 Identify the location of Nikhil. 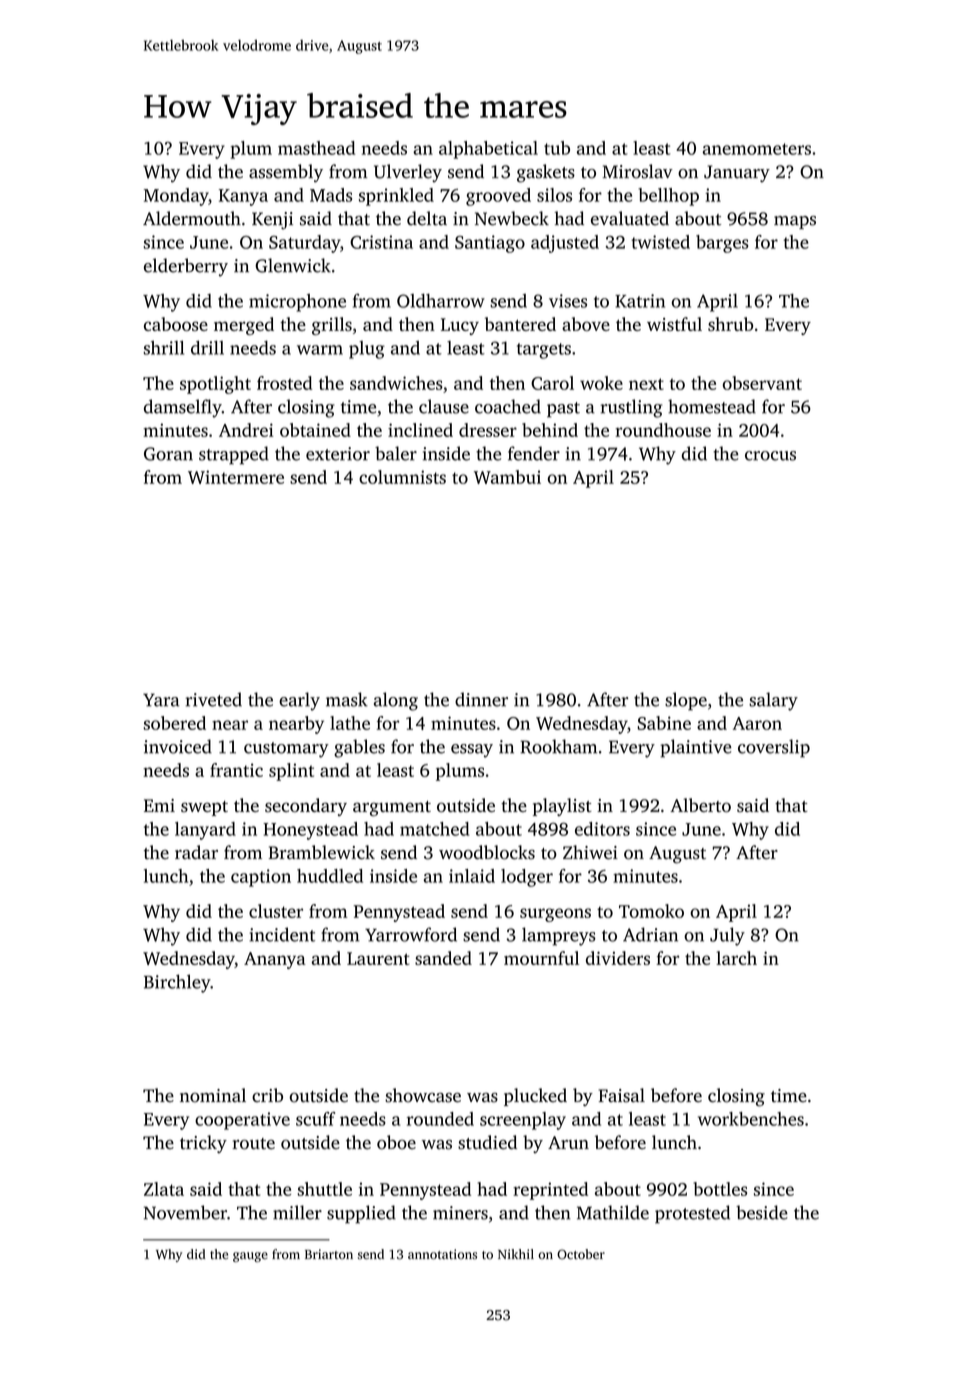
(516, 1254).
